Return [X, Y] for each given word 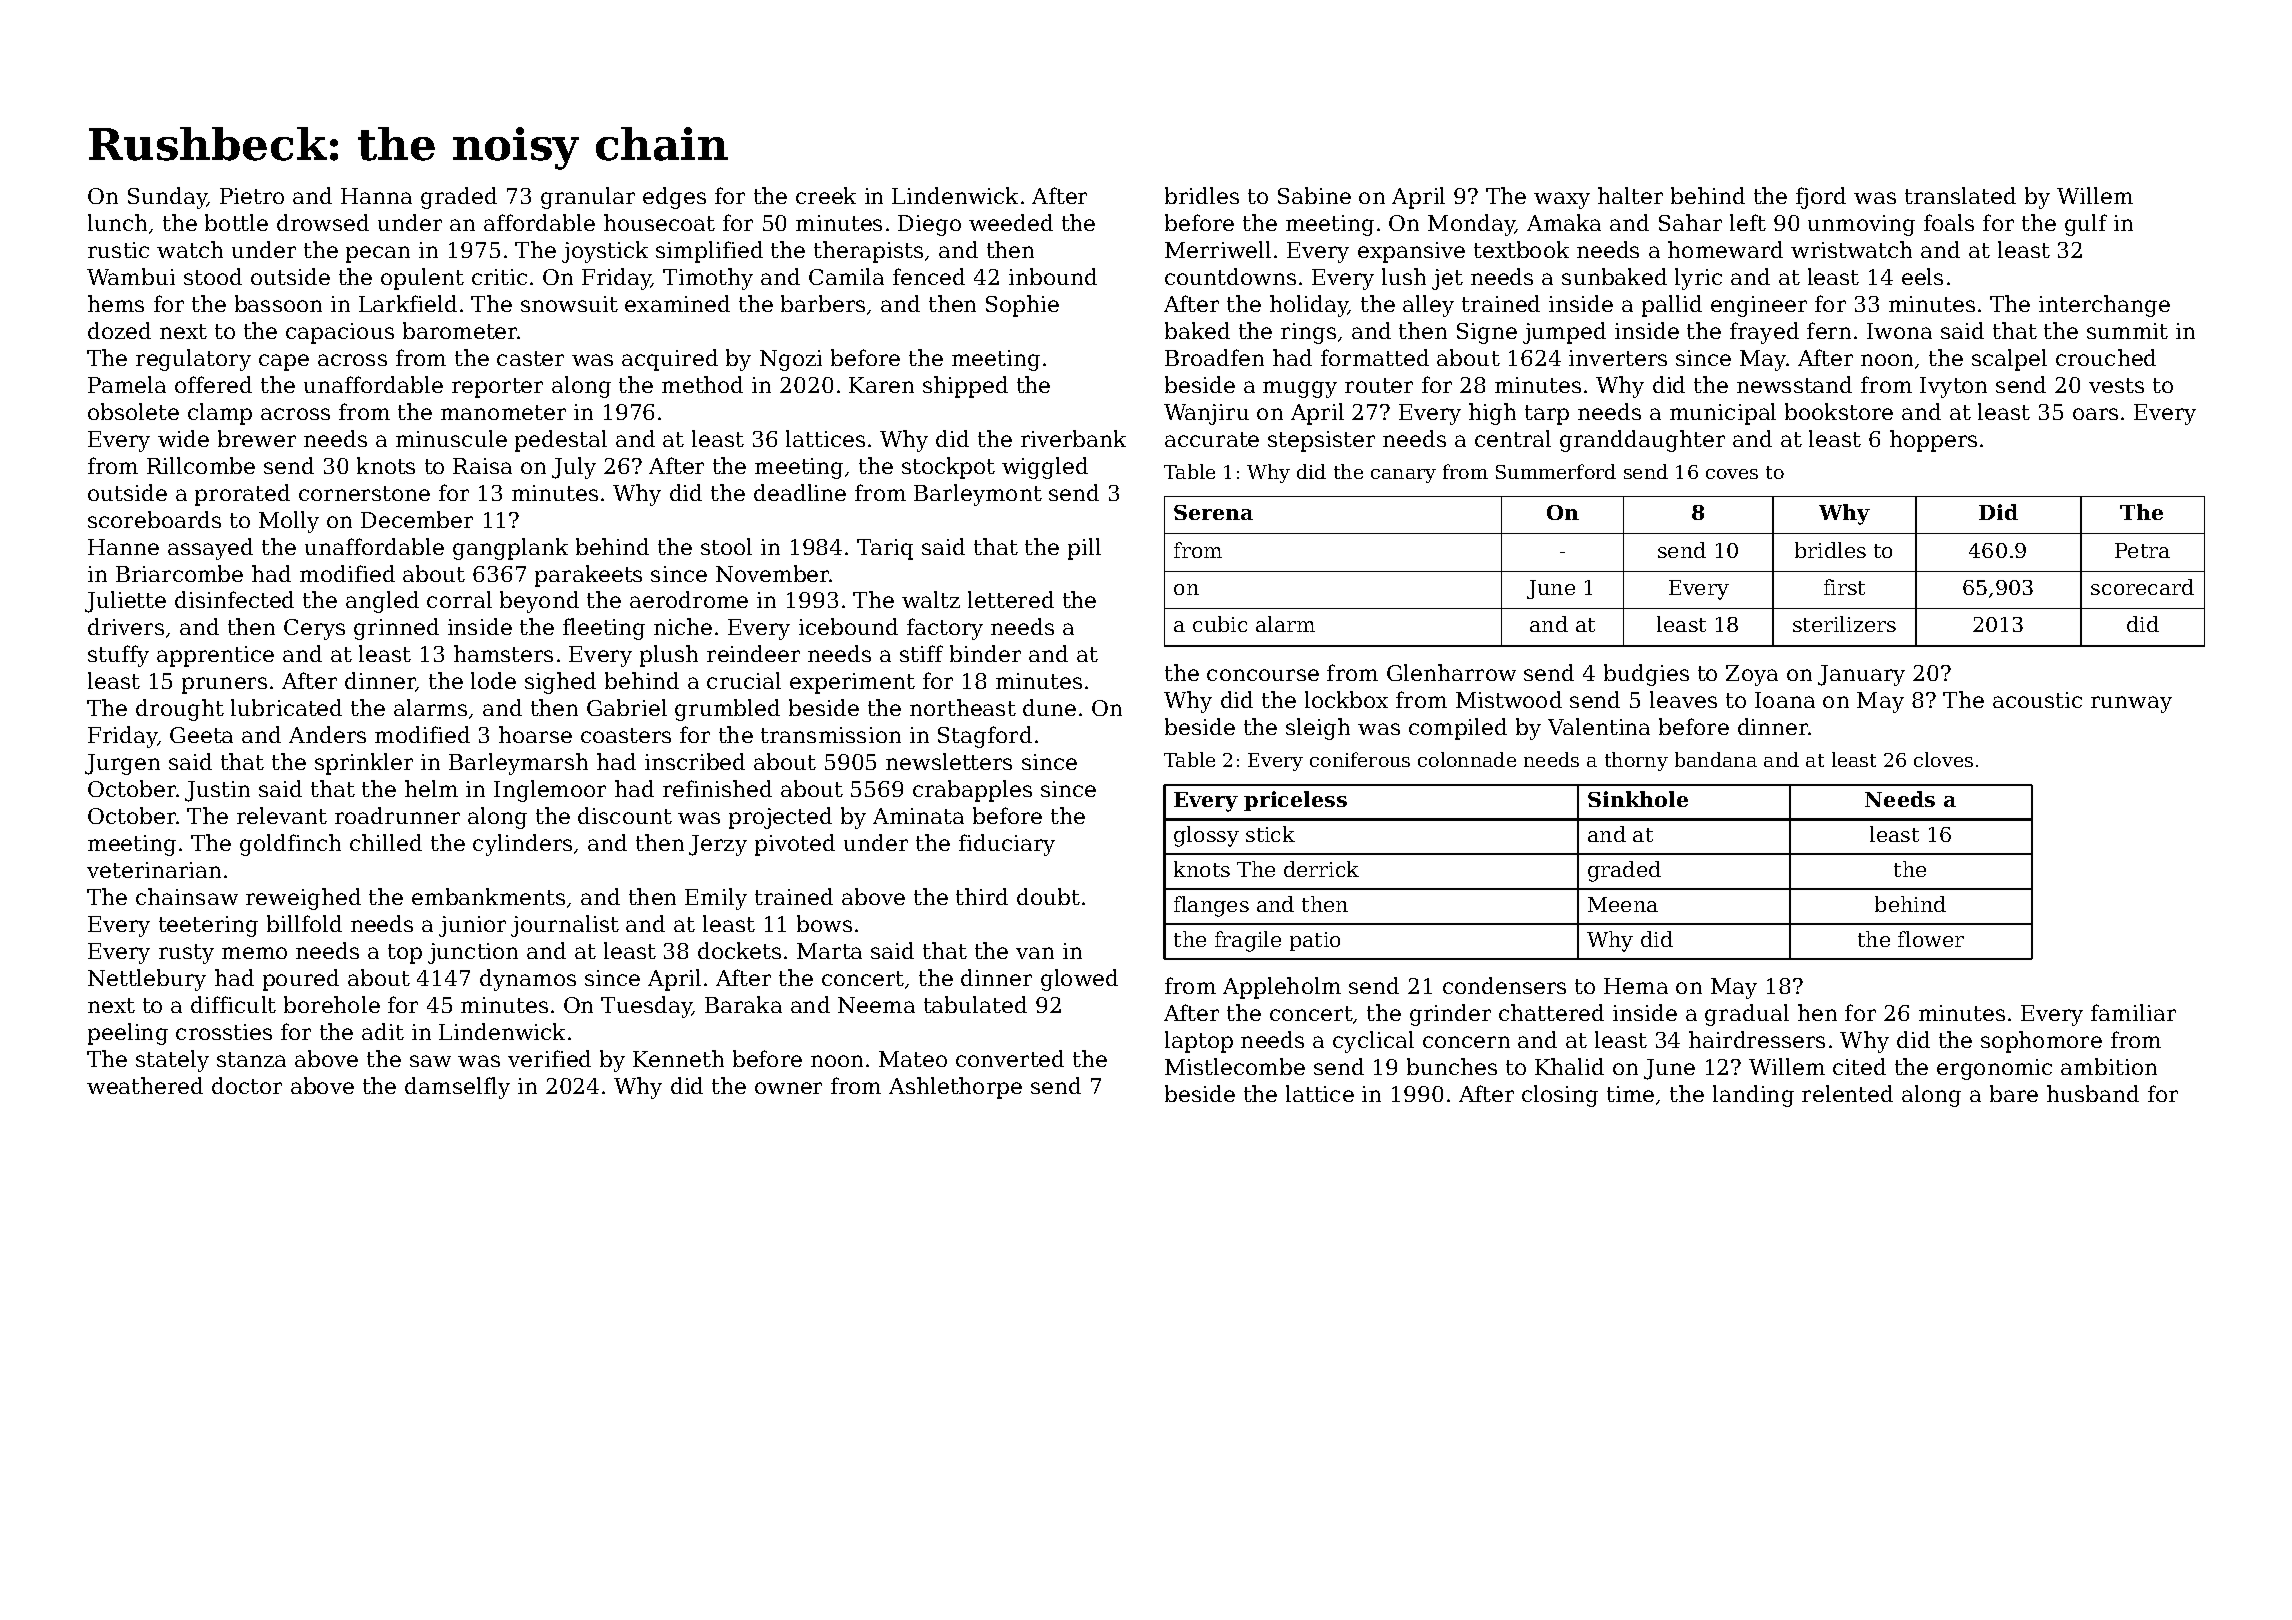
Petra [2142, 550]
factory [945, 629]
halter [1630, 195]
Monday [1471, 225]
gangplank [510, 549]
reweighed [303, 899]
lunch [117, 222]
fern [1829, 330]
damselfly [457, 1088]
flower [1931, 939]
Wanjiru [1206, 414]
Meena [1623, 904]
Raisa [482, 466]
